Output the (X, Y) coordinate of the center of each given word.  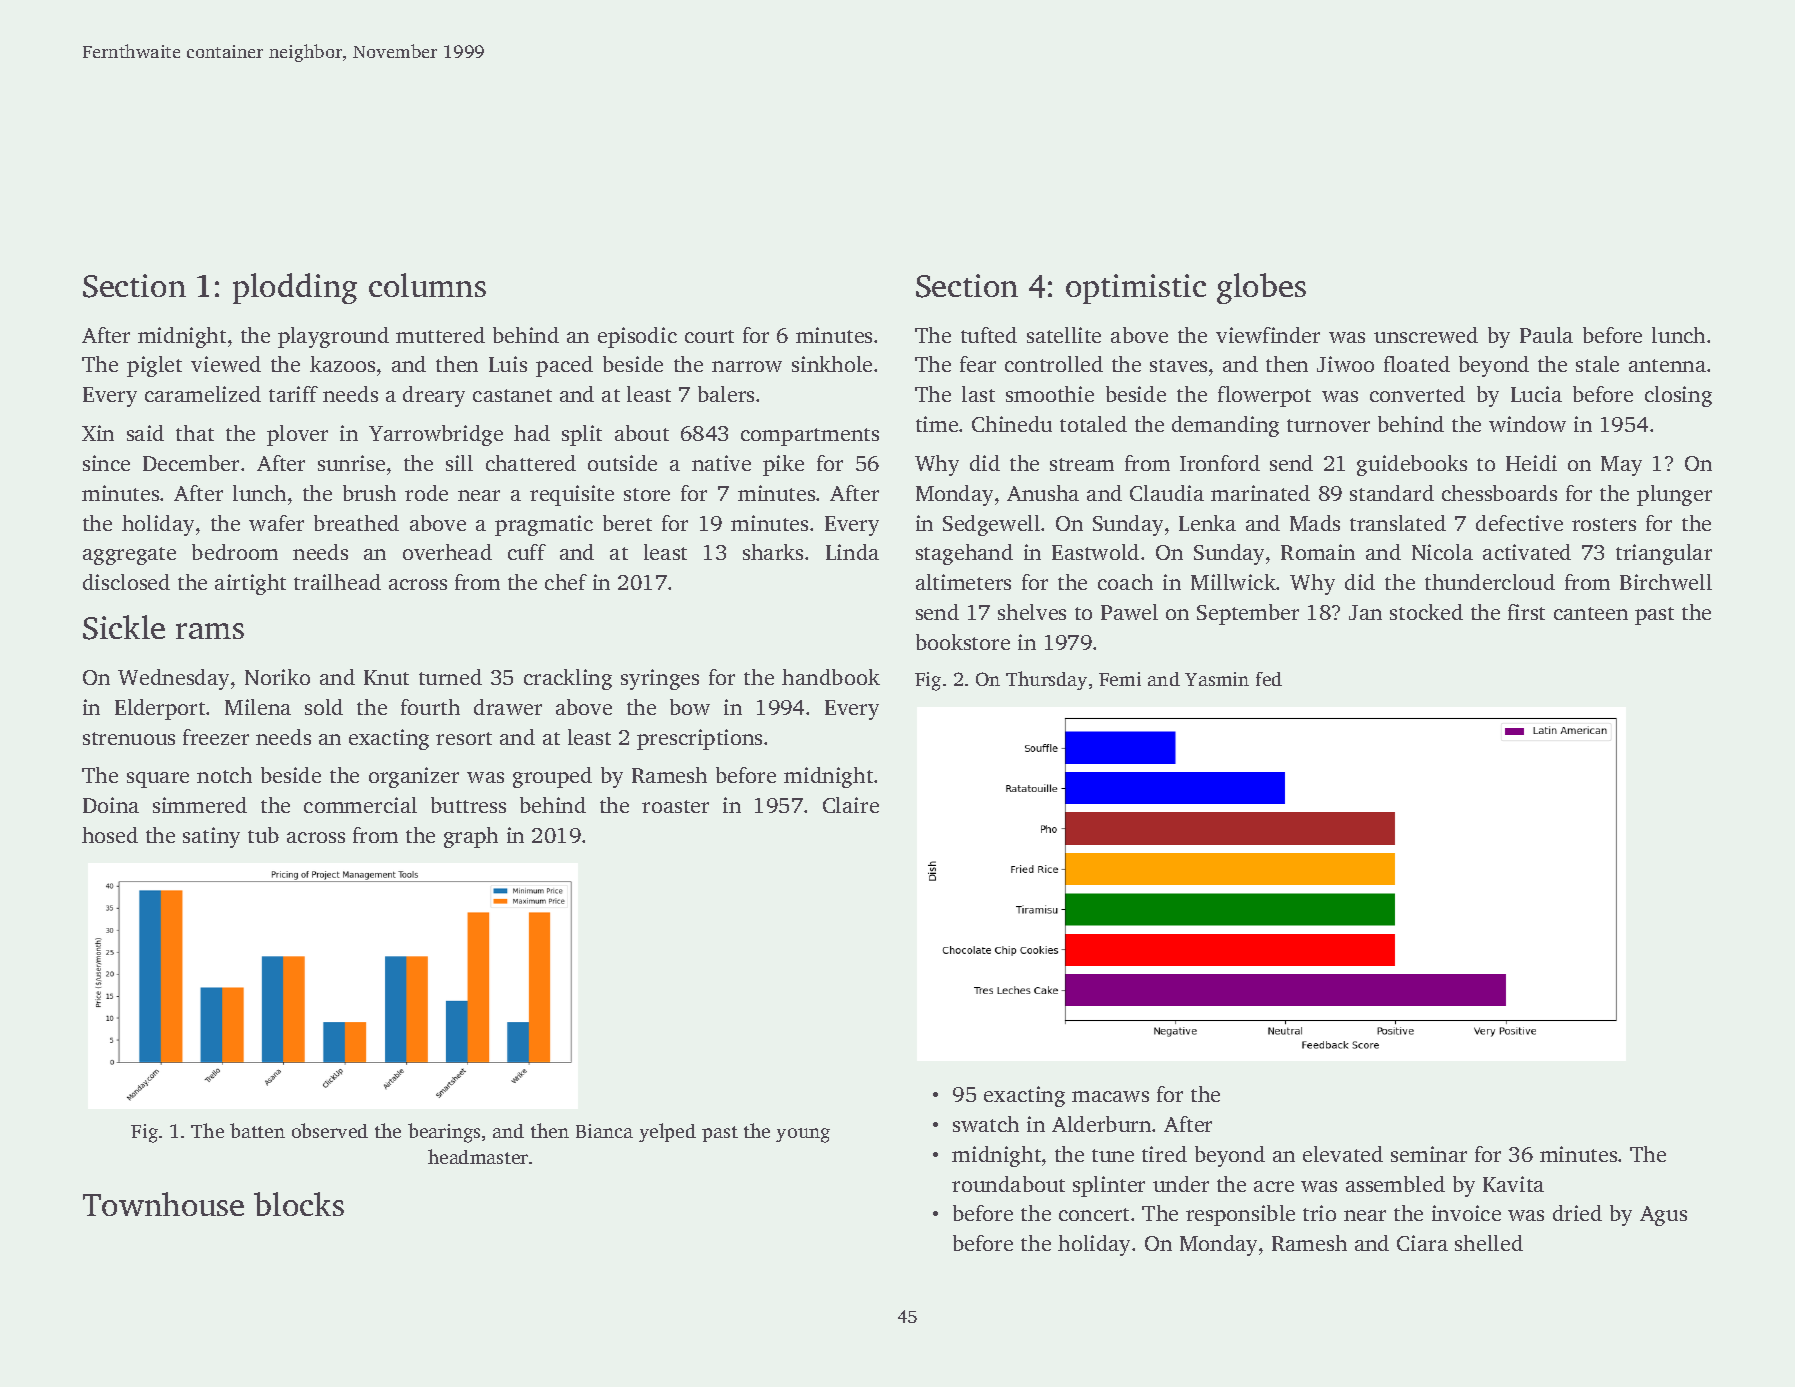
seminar (1429, 1154)
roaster (675, 806)
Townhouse (163, 1204)
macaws (1110, 1096)
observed (330, 1130)
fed (1269, 679)
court (709, 336)
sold (324, 707)
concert (1094, 1214)
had (532, 433)
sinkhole (832, 364)
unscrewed (1426, 335)
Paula (1546, 335)
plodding (295, 288)
